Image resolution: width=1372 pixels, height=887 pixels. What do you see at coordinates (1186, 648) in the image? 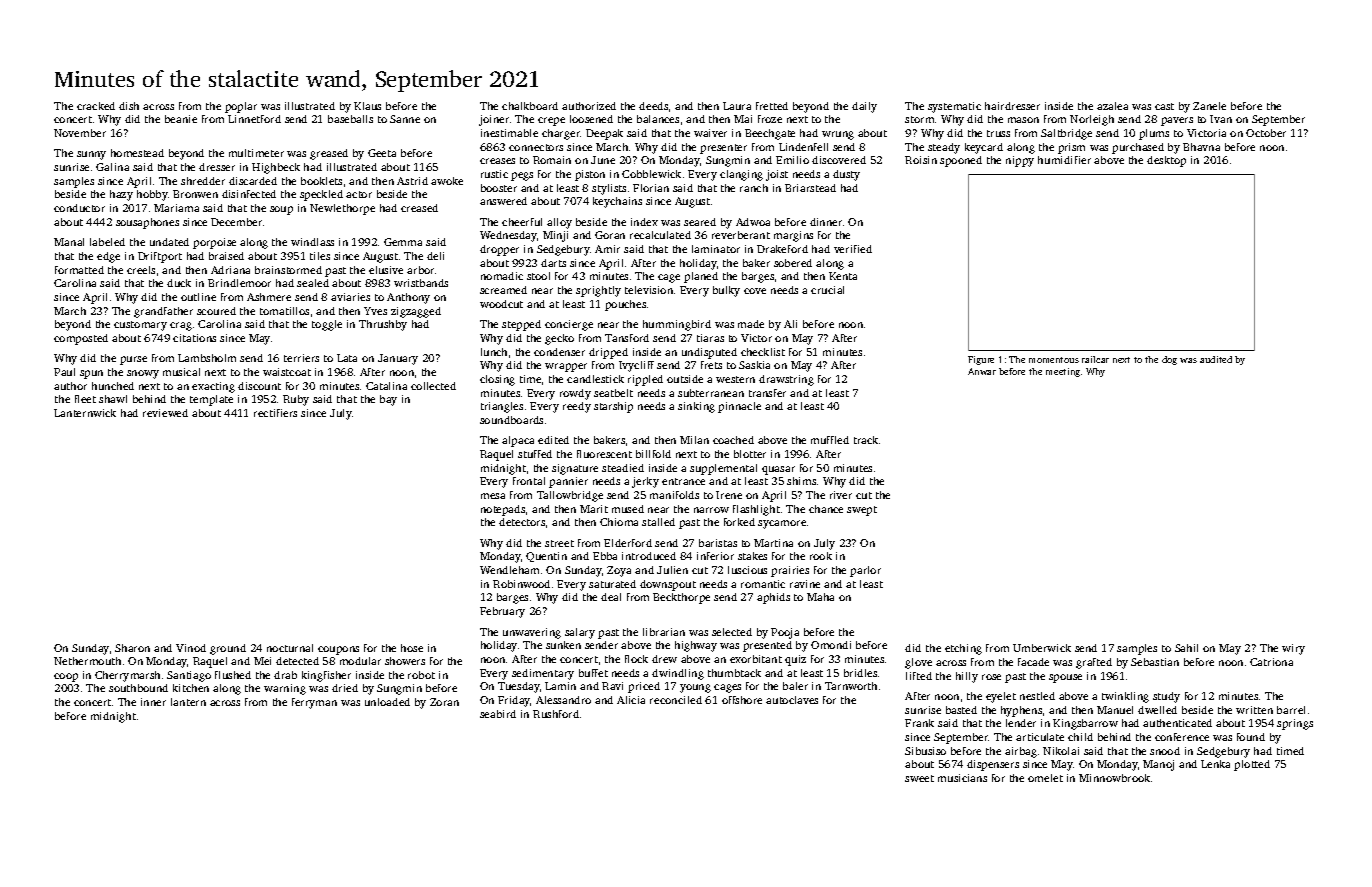
I see `Sahil` at bounding box center [1186, 648].
